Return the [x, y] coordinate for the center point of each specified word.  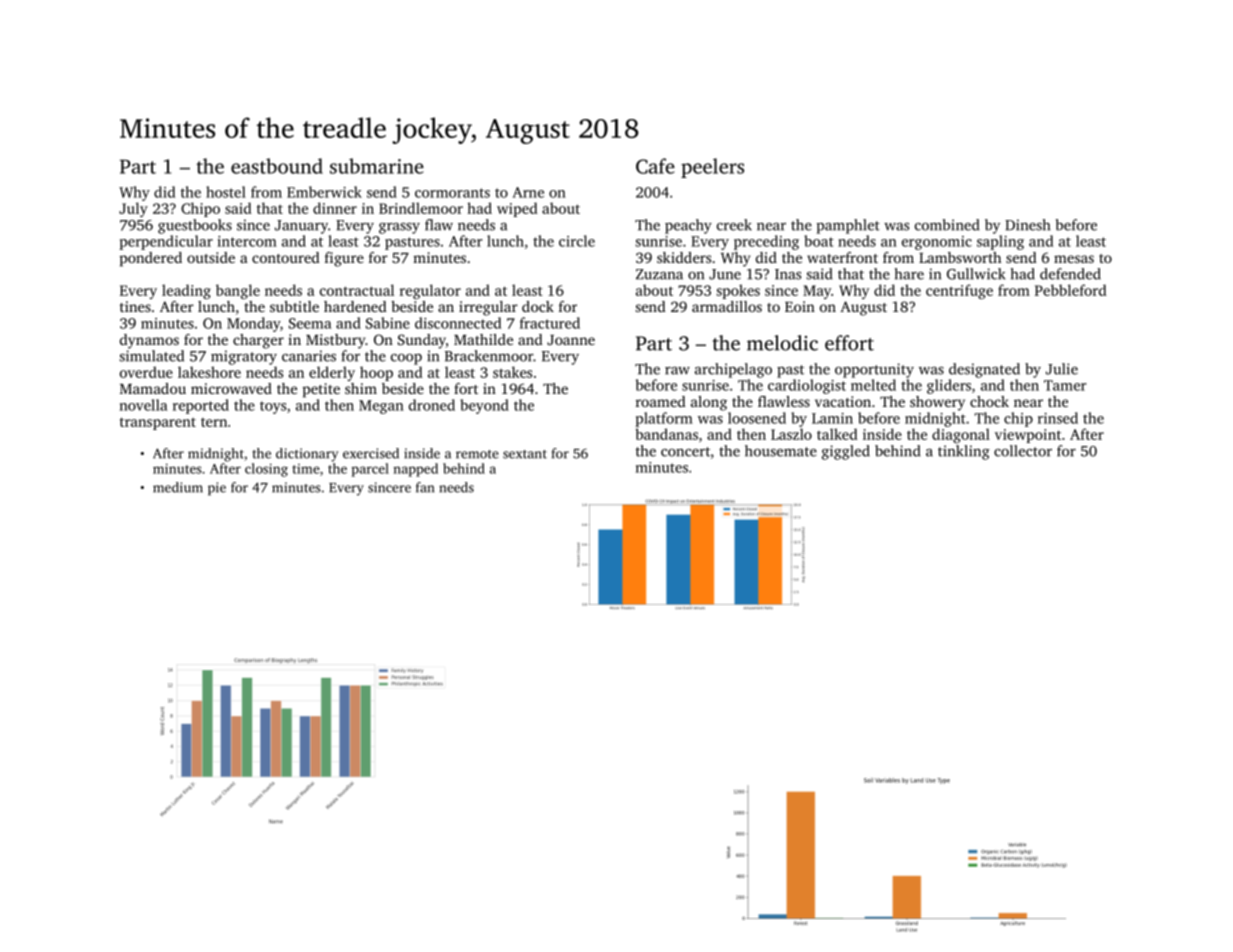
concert [685, 452]
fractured [550, 323]
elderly [332, 373]
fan [425, 487]
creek [734, 225]
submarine [377, 166]
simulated [152, 356]
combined [947, 225]
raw [677, 371]
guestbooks [195, 226]
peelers [712, 168]
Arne [528, 192]
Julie [1062, 369]
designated [984, 370]
